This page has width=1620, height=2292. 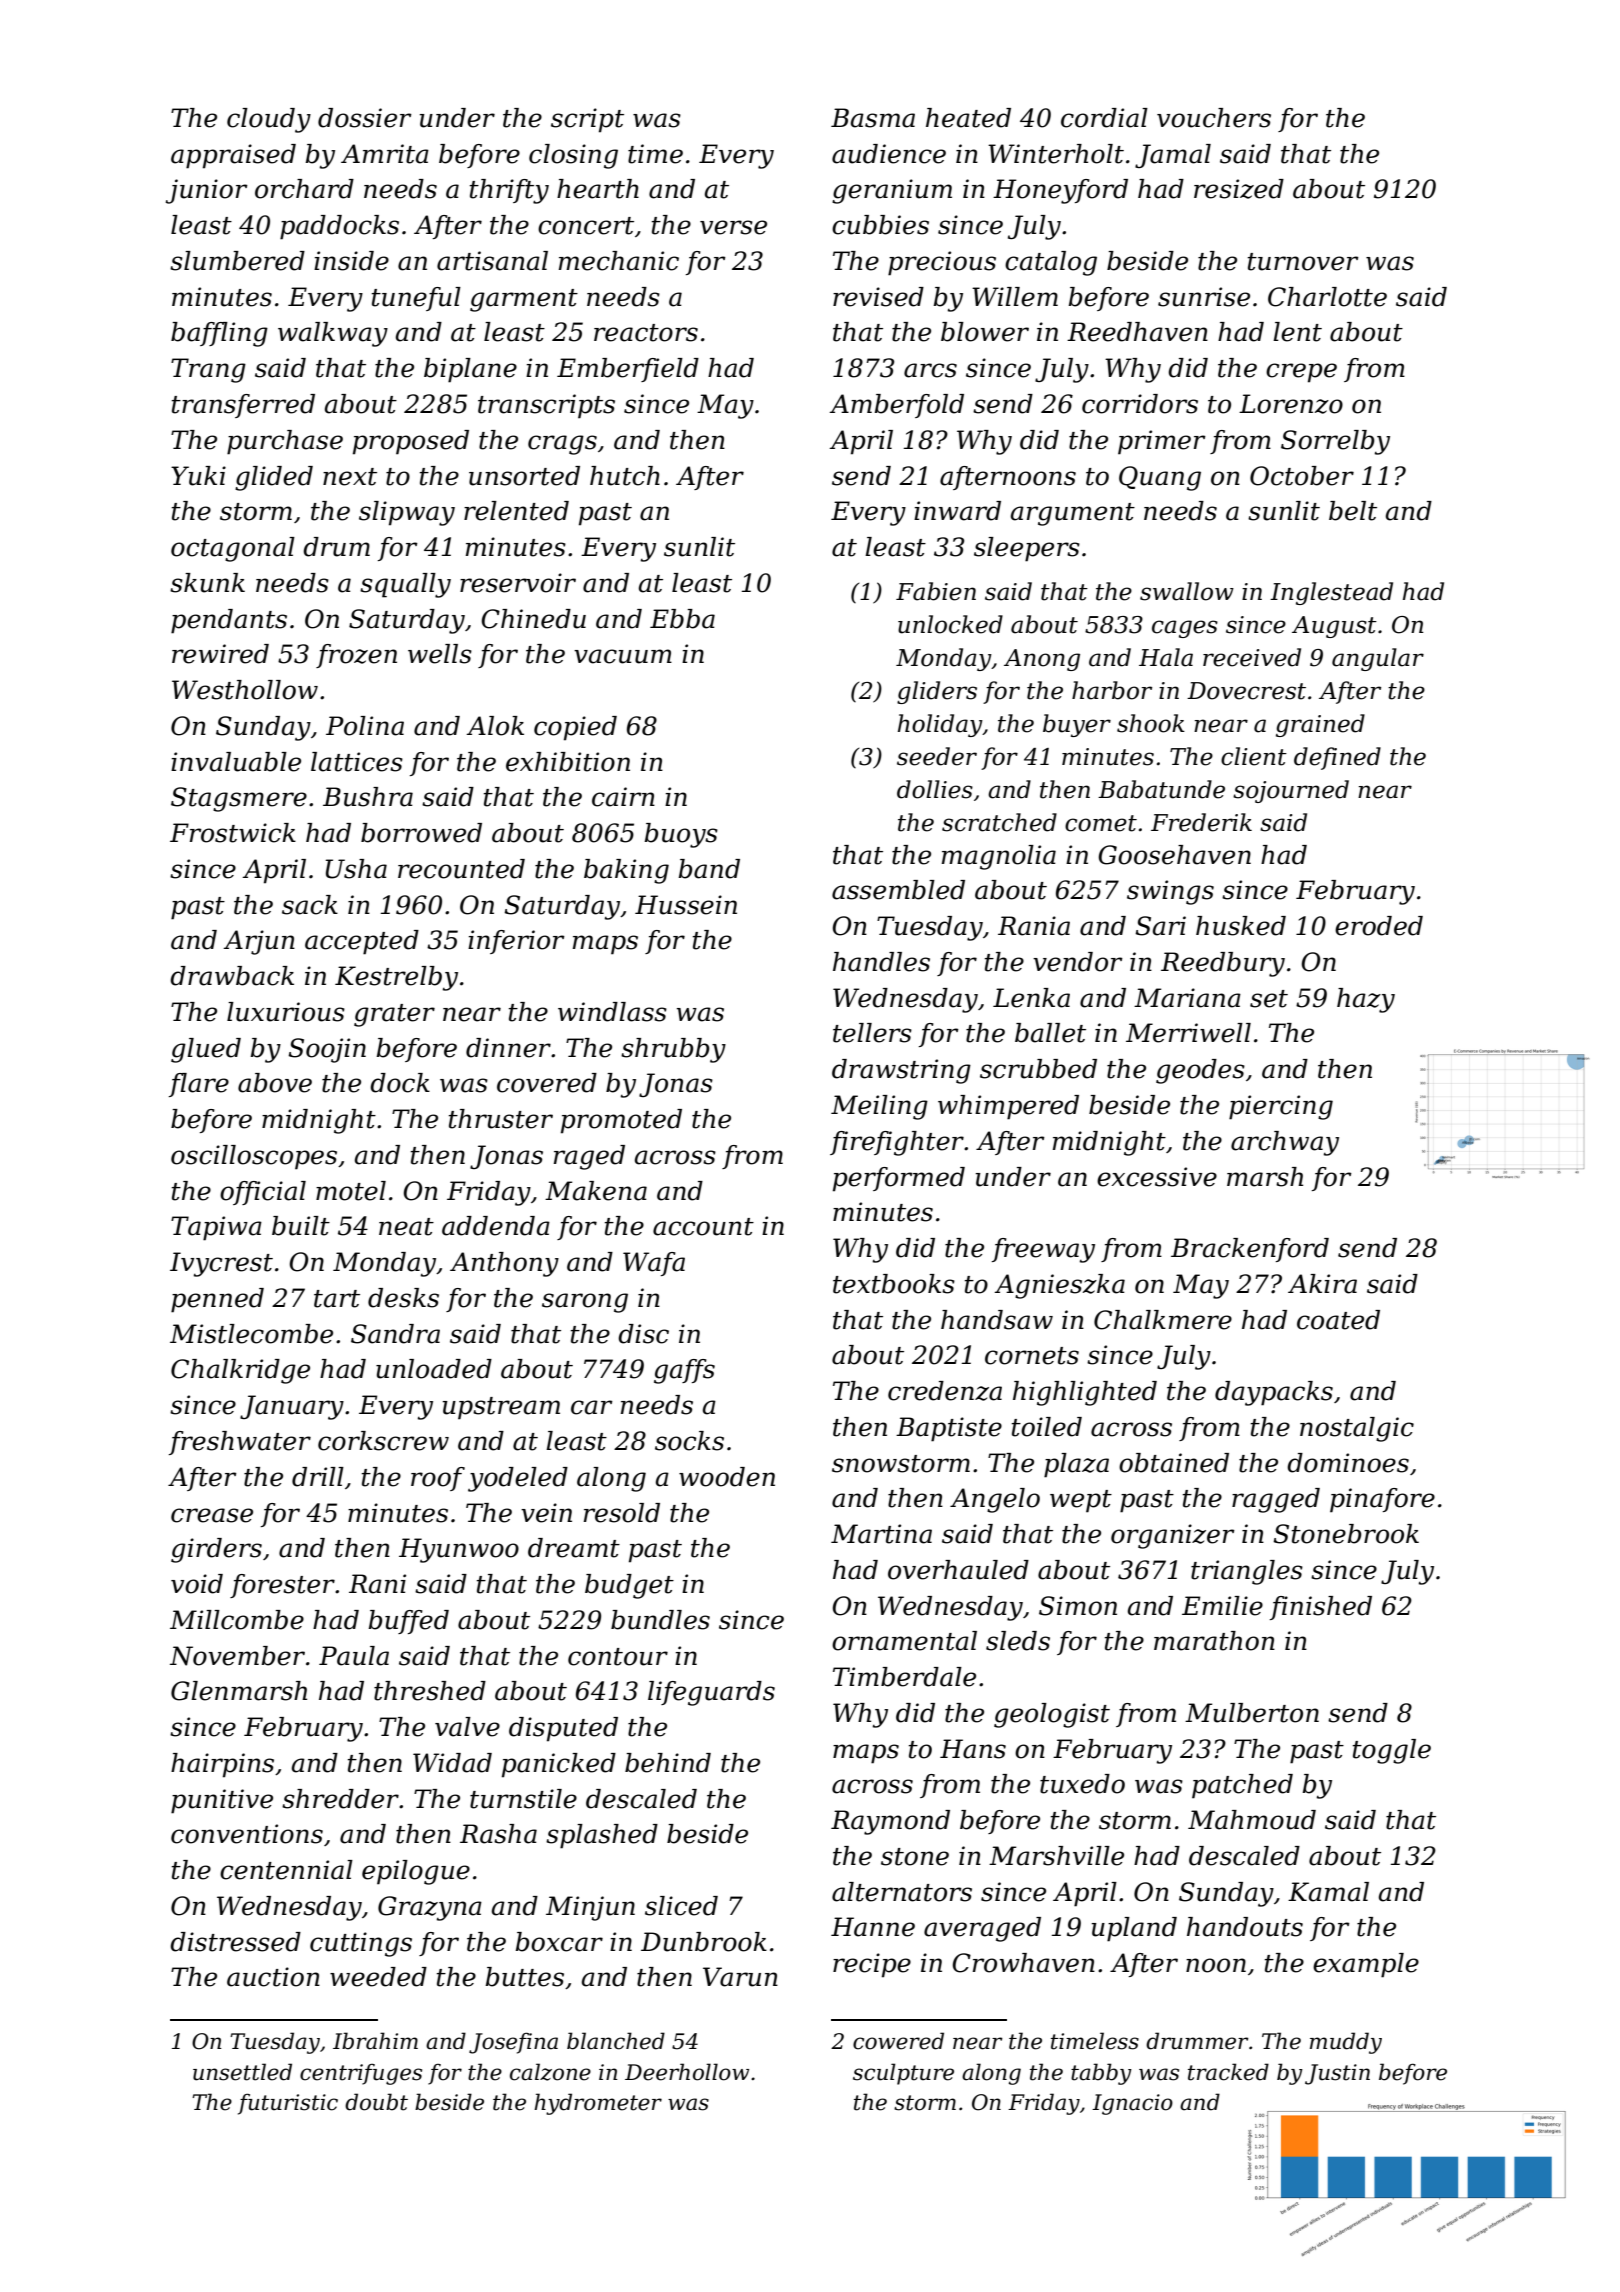 I want to click on behind, so click(x=668, y=1763).
